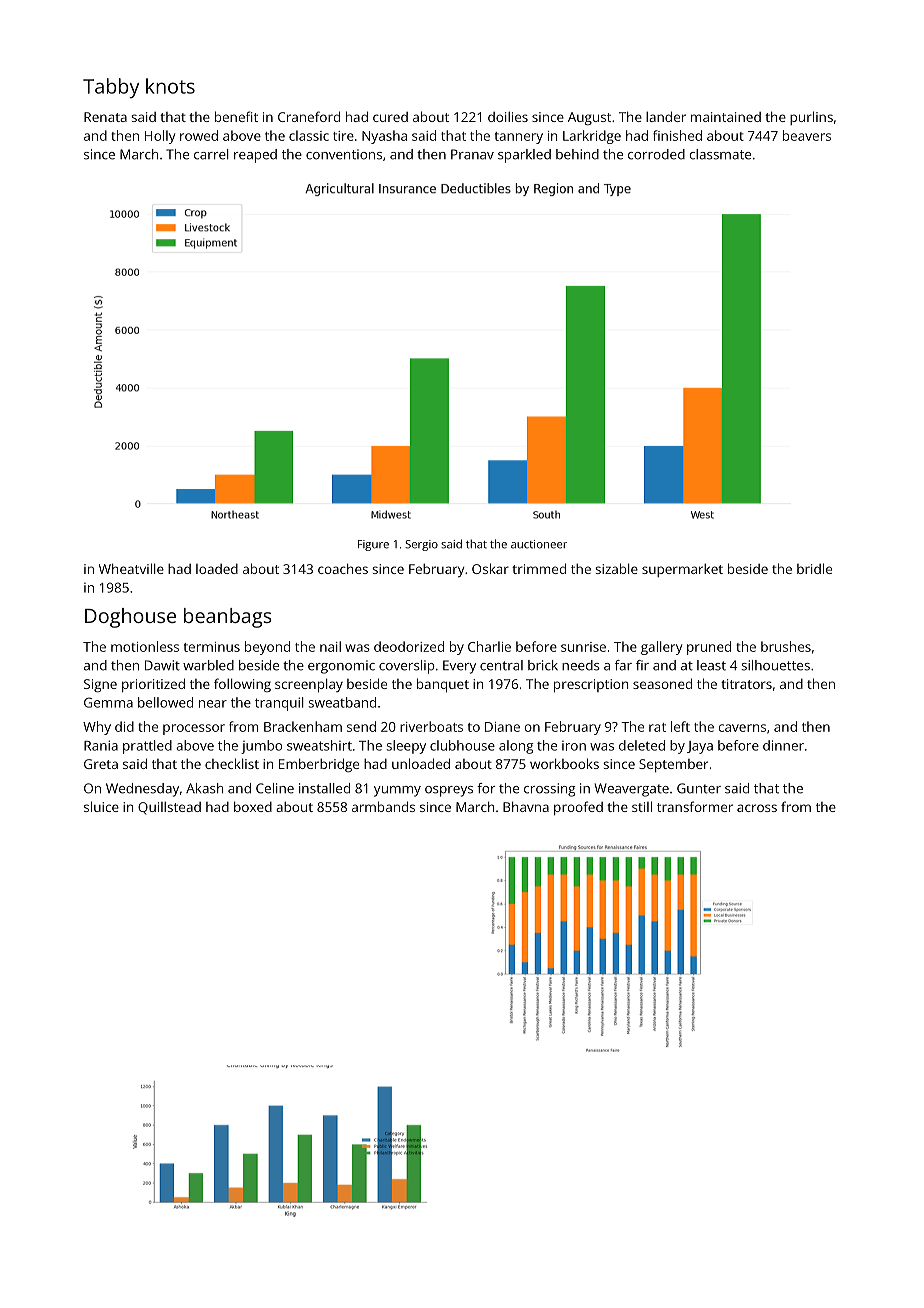 The image size is (924, 1308). I want to click on Tabby, so click(111, 88).
